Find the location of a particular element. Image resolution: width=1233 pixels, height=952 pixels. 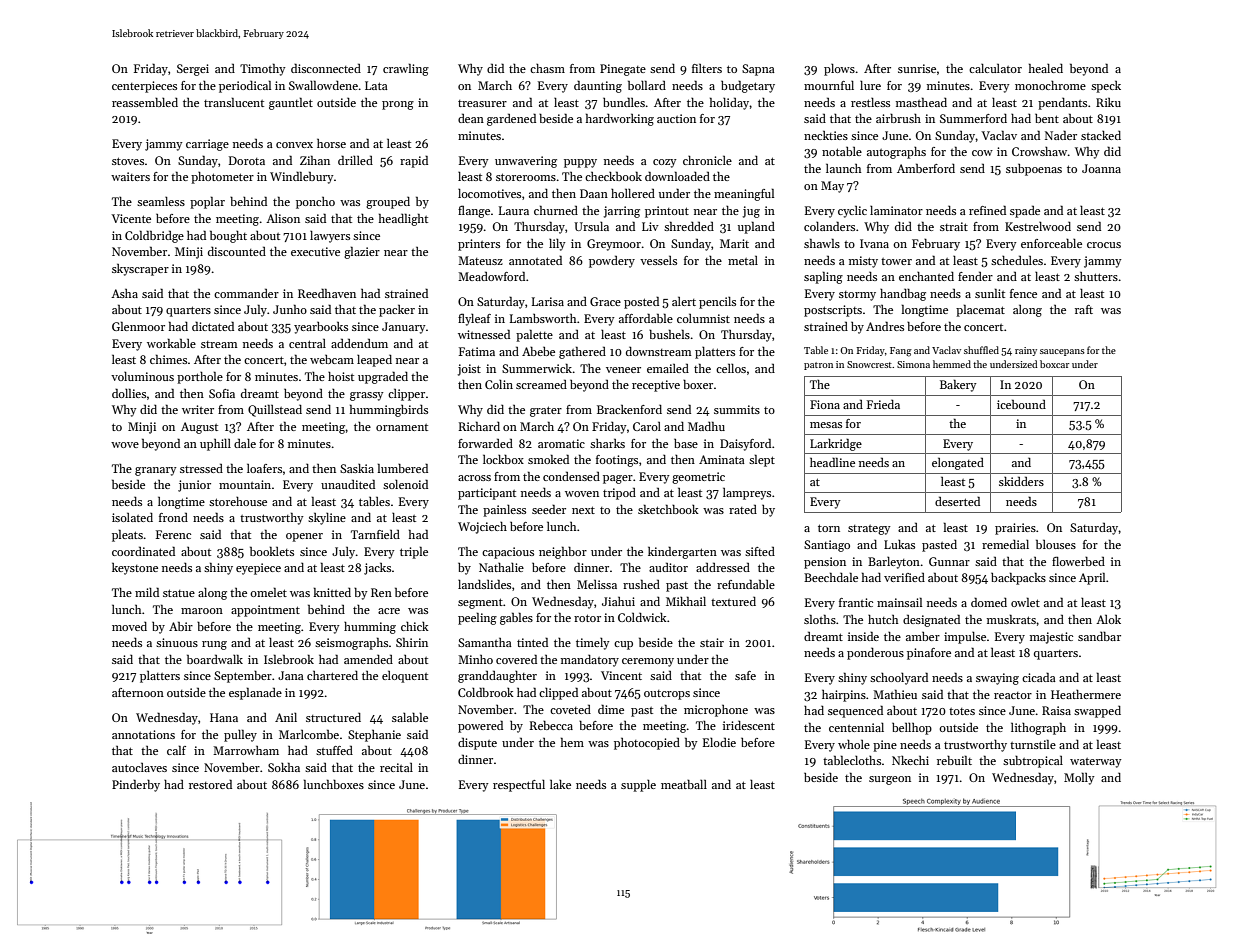

Sergei is located at coordinates (193, 70).
